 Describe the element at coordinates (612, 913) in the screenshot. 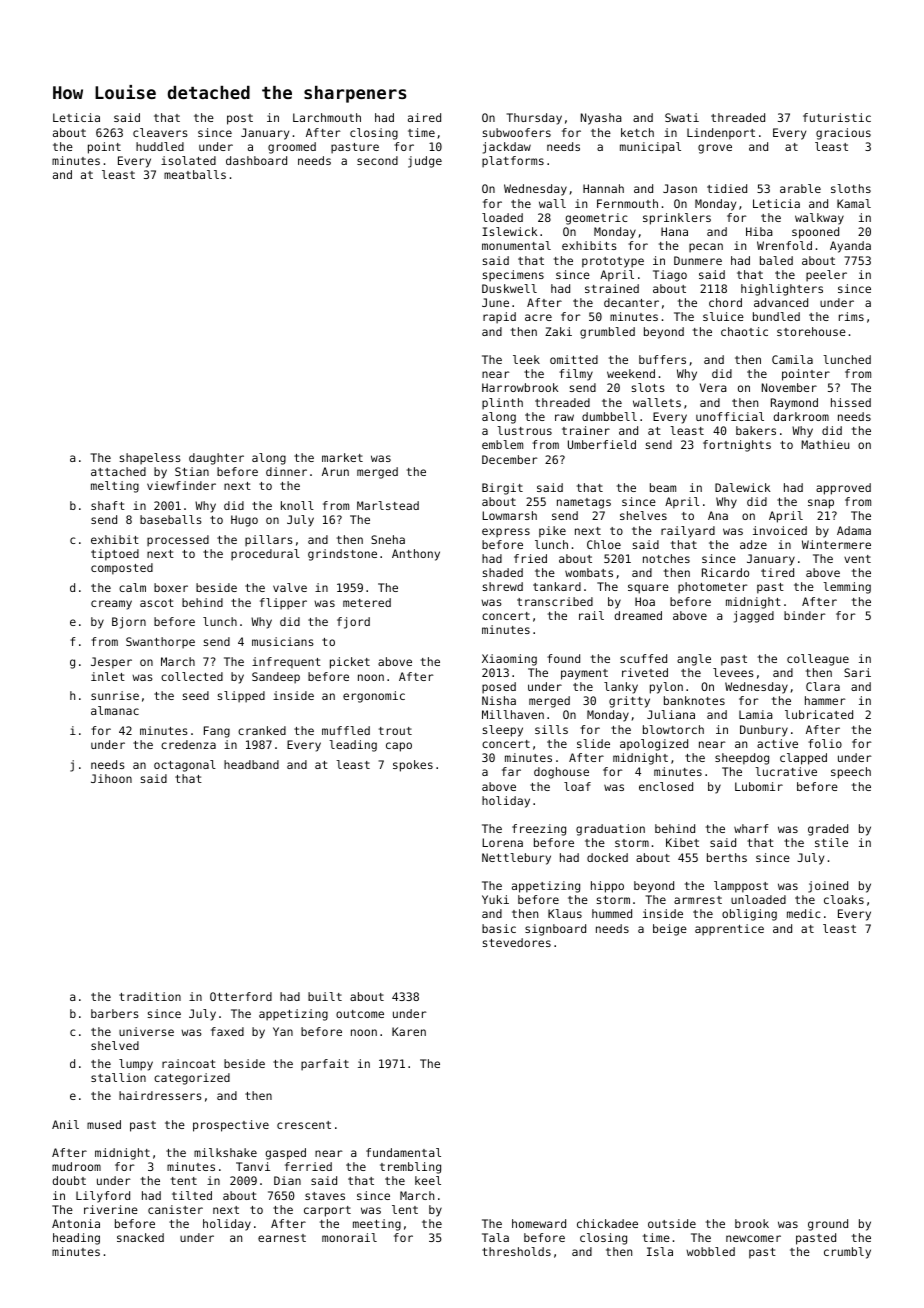

I see `hummed` at that location.
